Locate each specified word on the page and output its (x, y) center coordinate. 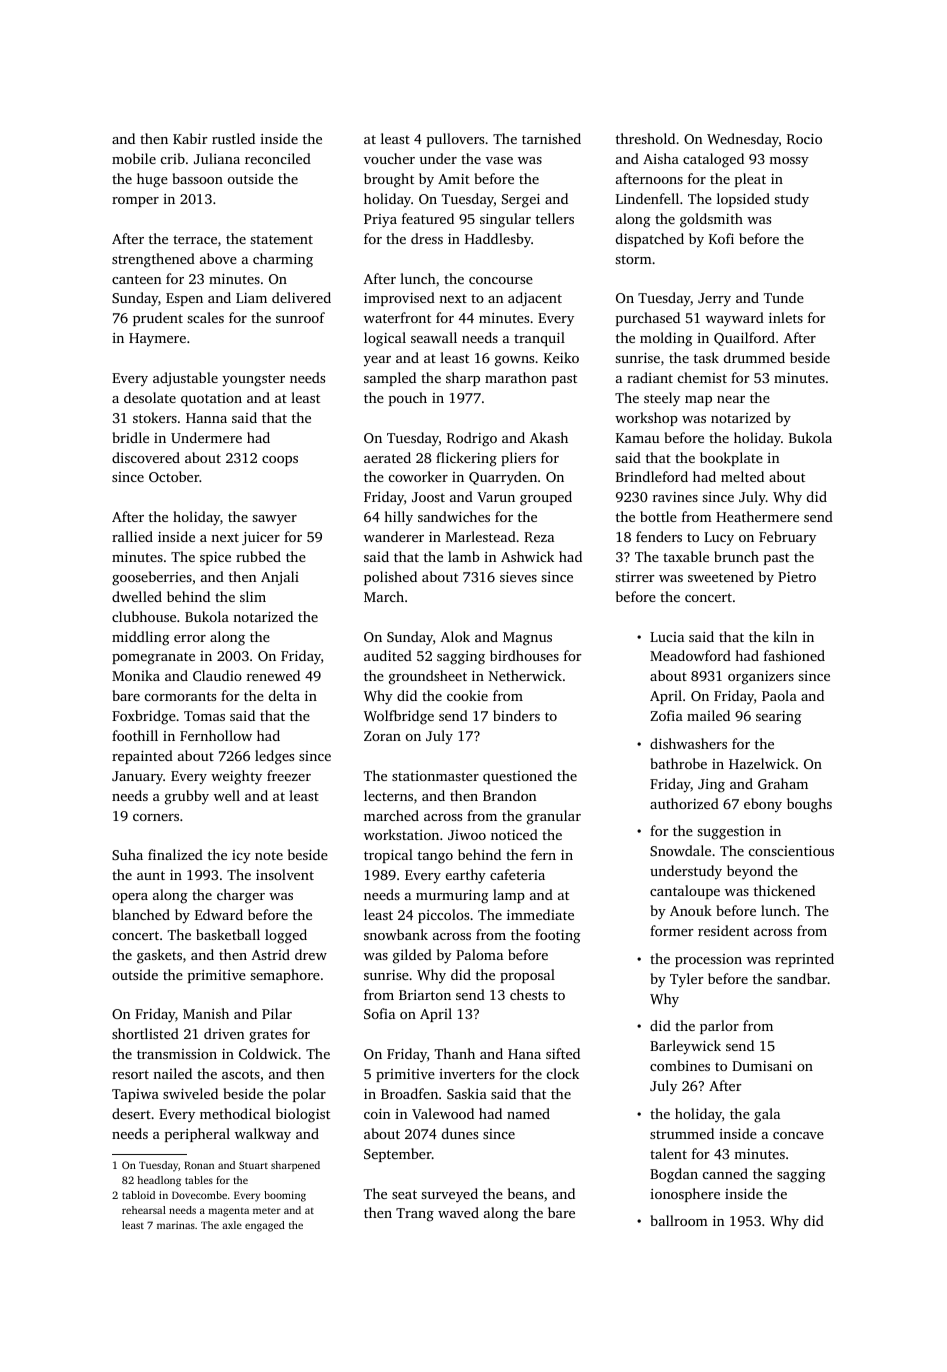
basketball (228, 934)
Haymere (157, 339)
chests (529, 994)
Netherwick (525, 675)
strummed (682, 1133)
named (528, 1113)
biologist (303, 1115)
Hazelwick (762, 763)
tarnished (551, 138)
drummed (754, 357)
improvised (399, 299)
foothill (135, 735)
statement (281, 239)
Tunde (783, 297)
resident (723, 930)
